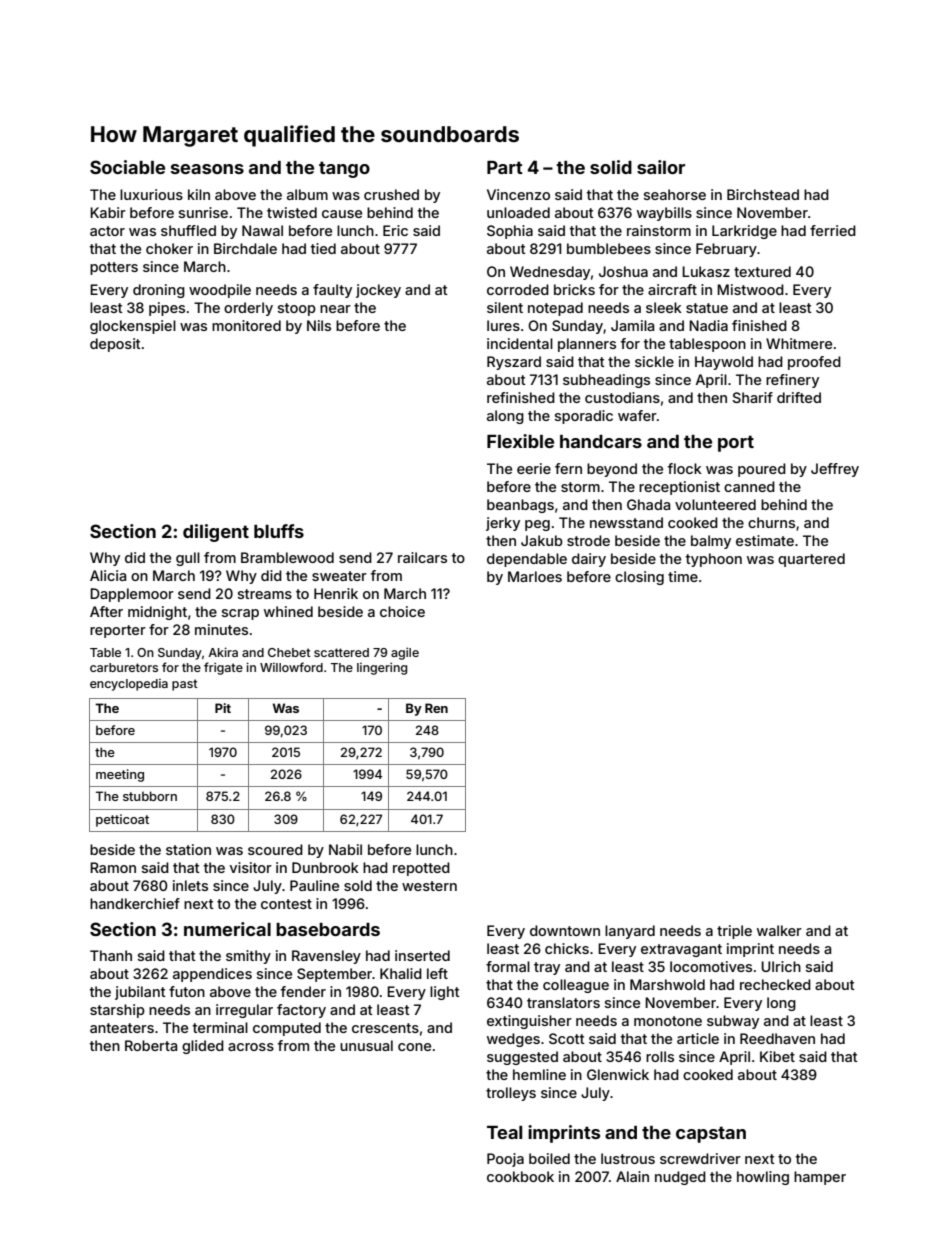 The width and height of the page is (952, 1233). I want to click on Ulrich, so click(781, 966).
